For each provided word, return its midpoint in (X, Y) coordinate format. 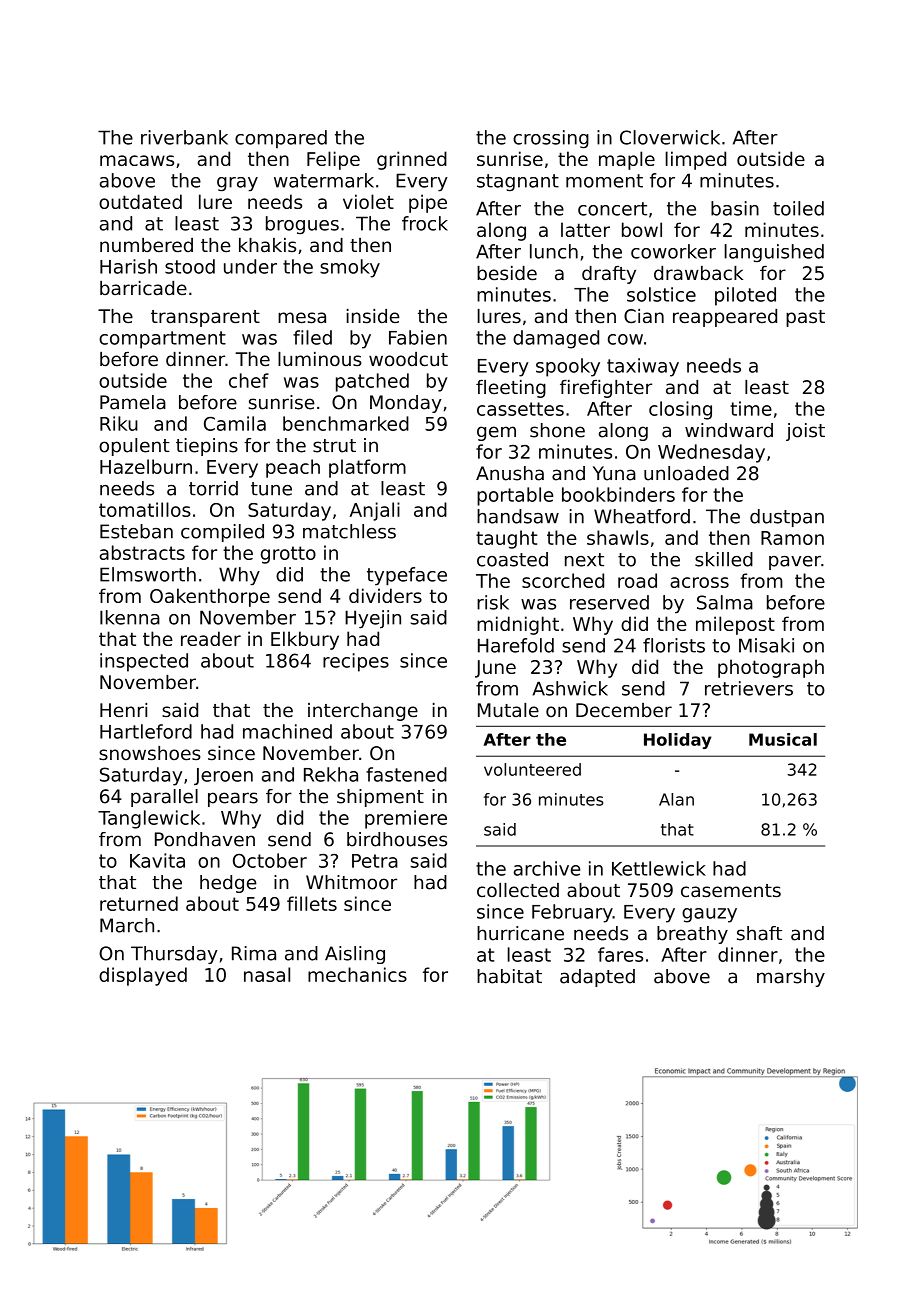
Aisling (355, 955)
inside (373, 316)
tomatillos (145, 509)
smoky (350, 268)
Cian (644, 316)
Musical (783, 739)
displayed (143, 976)
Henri (123, 710)
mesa (302, 318)
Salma (725, 602)
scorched (563, 580)
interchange (363, 712)
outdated (140, 201)
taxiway (643, 367)
